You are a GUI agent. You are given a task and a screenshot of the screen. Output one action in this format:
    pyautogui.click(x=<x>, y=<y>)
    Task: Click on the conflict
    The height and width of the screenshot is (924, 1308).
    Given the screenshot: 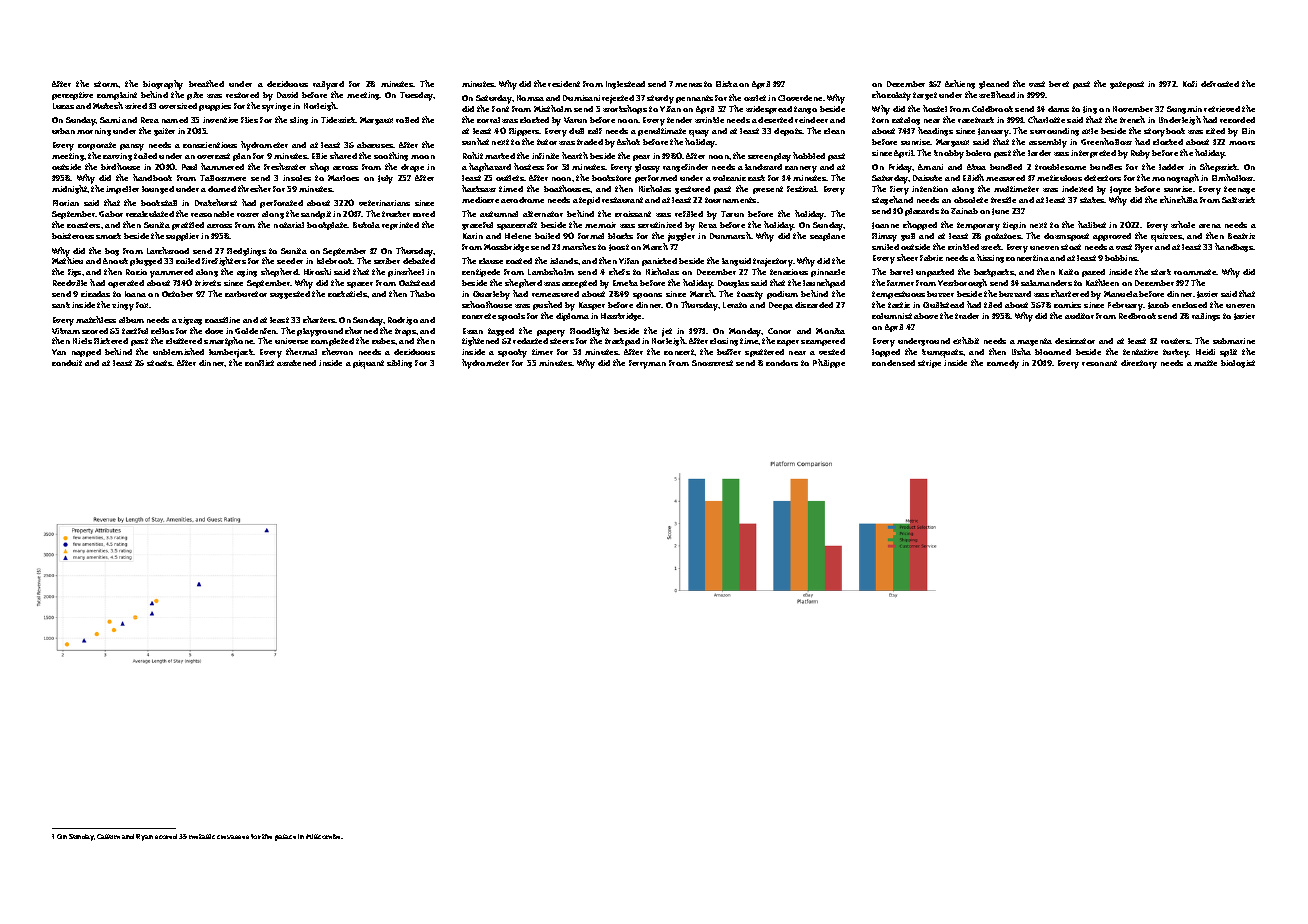 What is the action you would take?
    pyautogui.click(x=259, y=363)
